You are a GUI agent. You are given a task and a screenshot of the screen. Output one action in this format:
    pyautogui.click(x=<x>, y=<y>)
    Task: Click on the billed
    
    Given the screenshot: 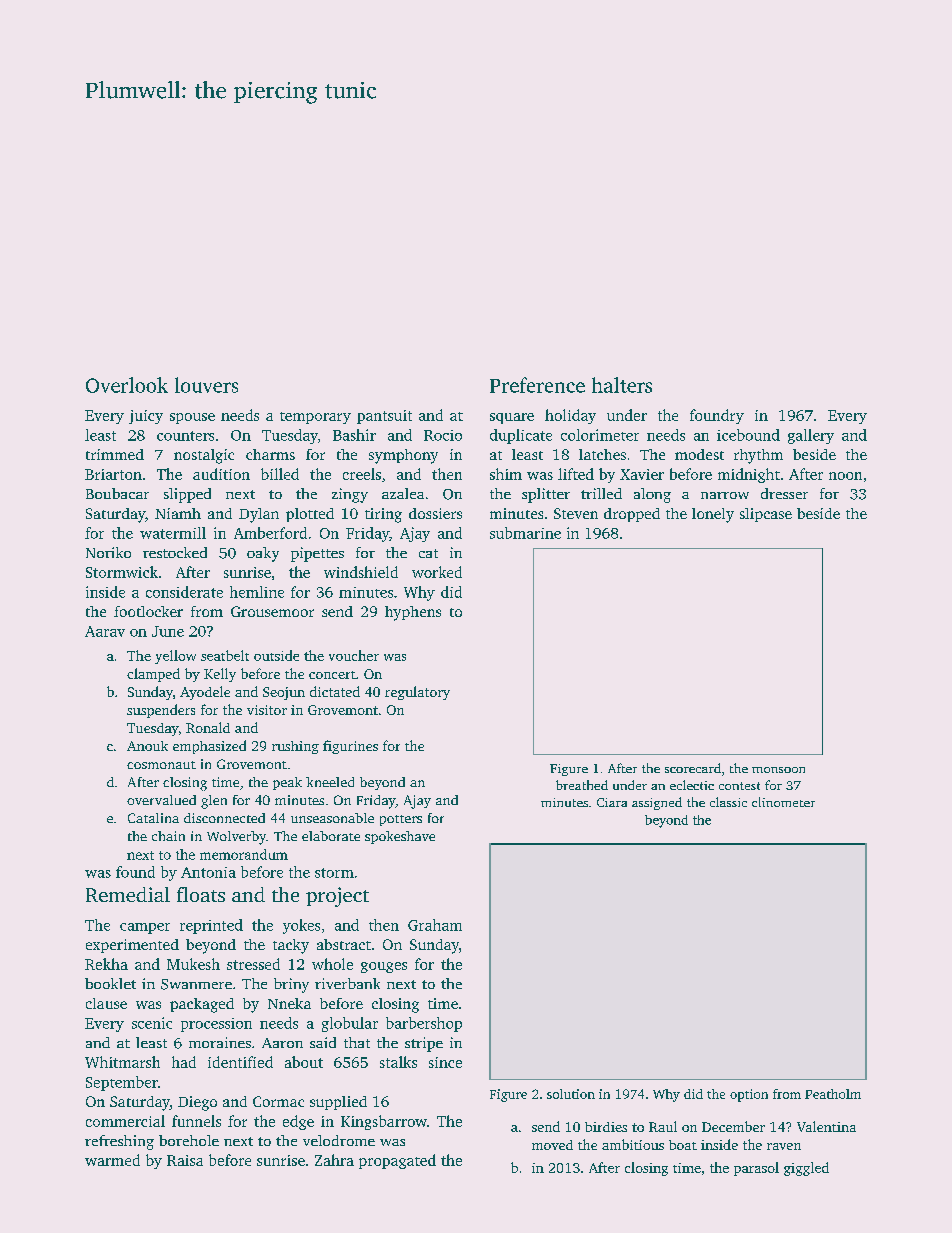 What is the action you would take?
    pyautogui.click(x=280, y=474)
